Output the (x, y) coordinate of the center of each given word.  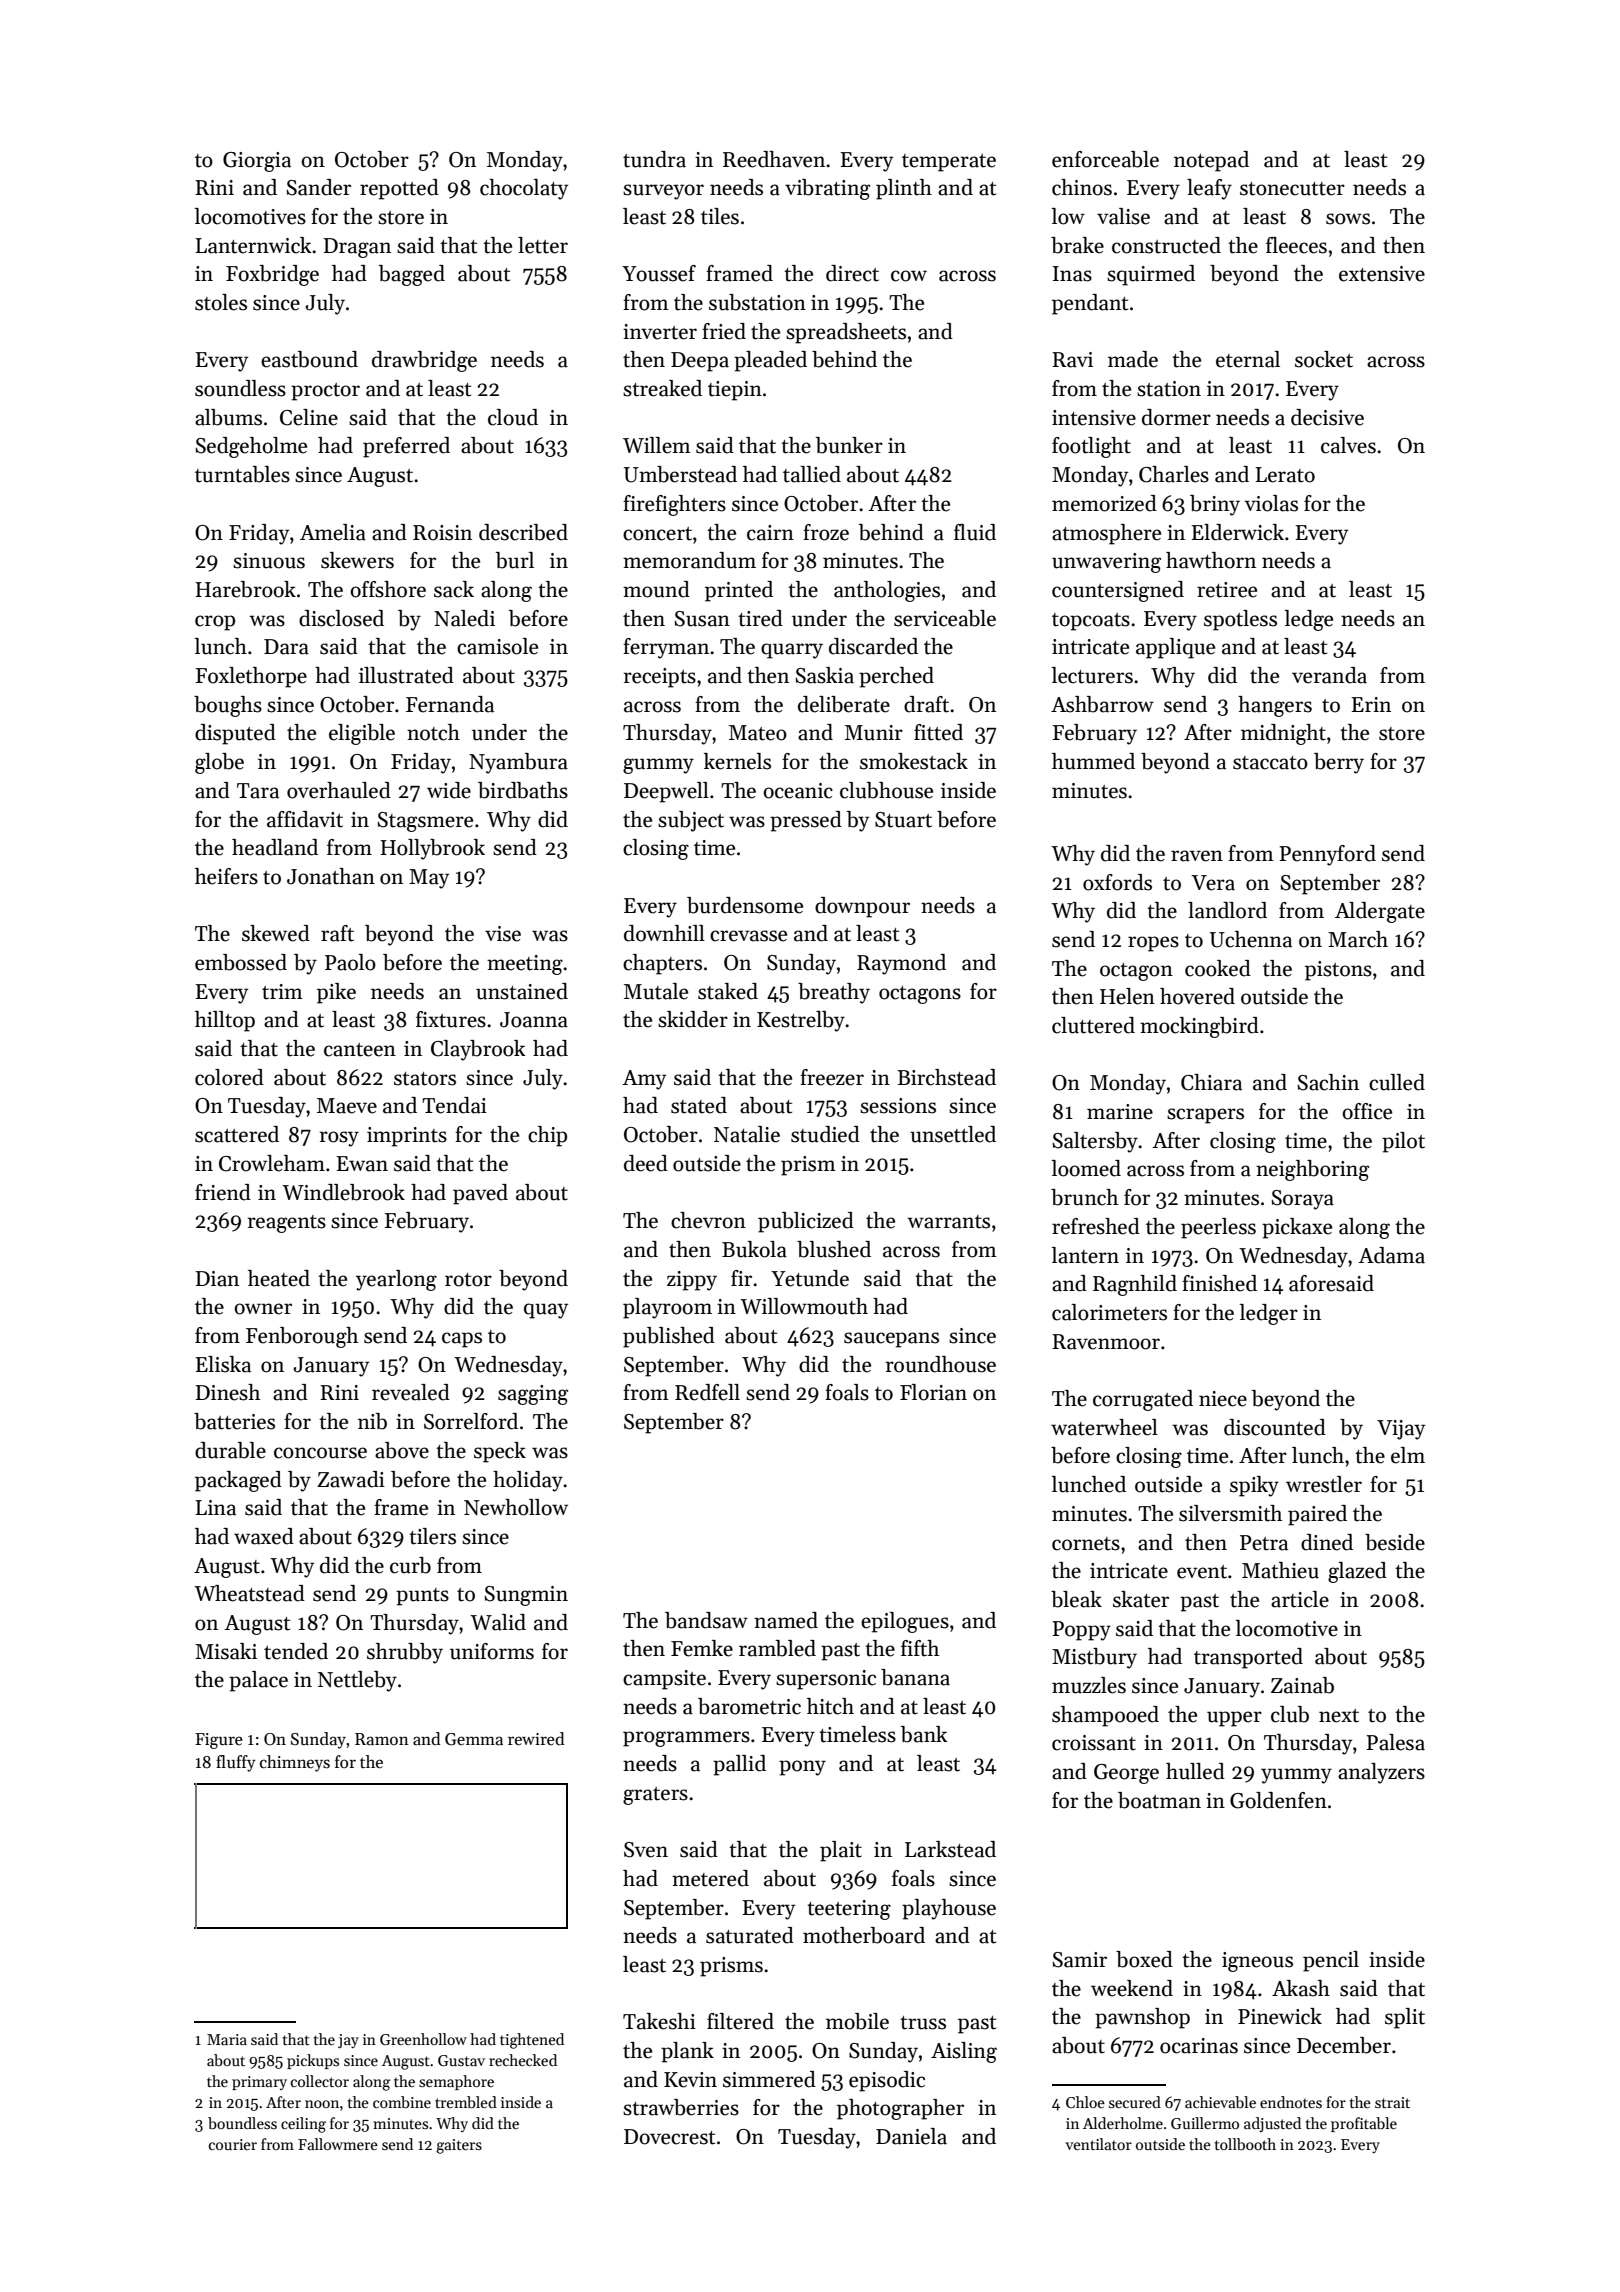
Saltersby (1095, 1142)
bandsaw (706, 1620)
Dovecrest (669, 2137)
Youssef (659, 273)
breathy (834, 993)
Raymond (901, 964)
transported (1248, 1658)
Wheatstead (249, 1593)
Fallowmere (338, 2144)
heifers (226, 876)
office (1367, 1111)
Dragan (357, 248)
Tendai (454, 1105)
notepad (1211, 161)
